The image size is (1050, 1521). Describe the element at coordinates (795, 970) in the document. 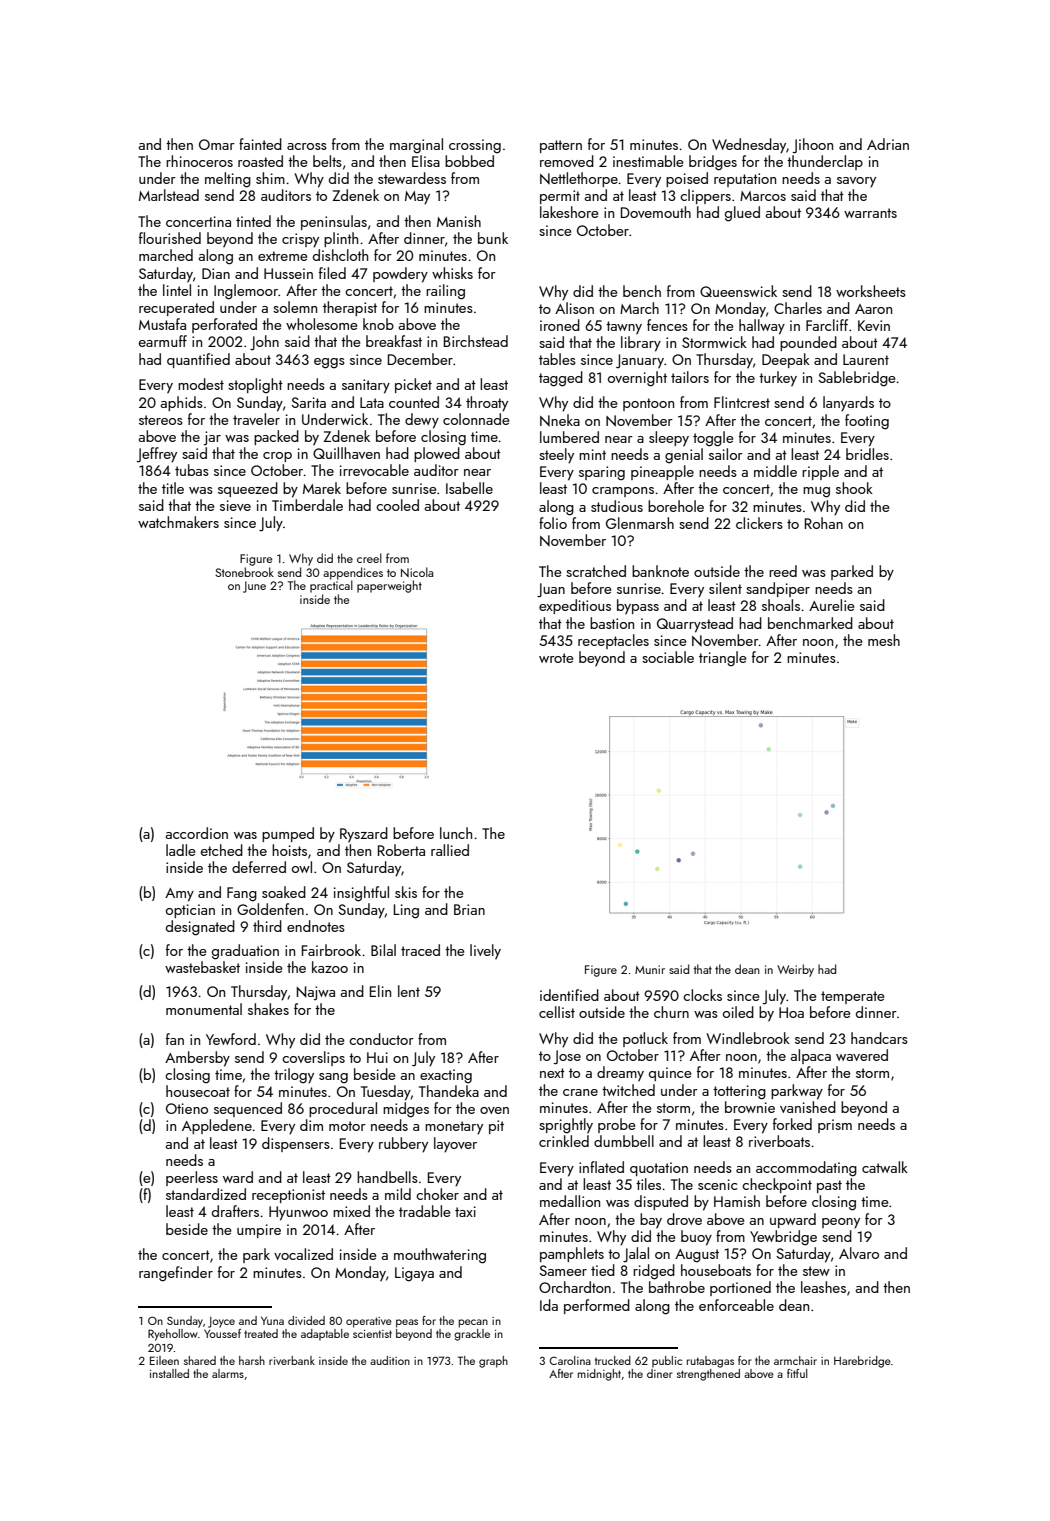

I see `Weirby` at that location.
